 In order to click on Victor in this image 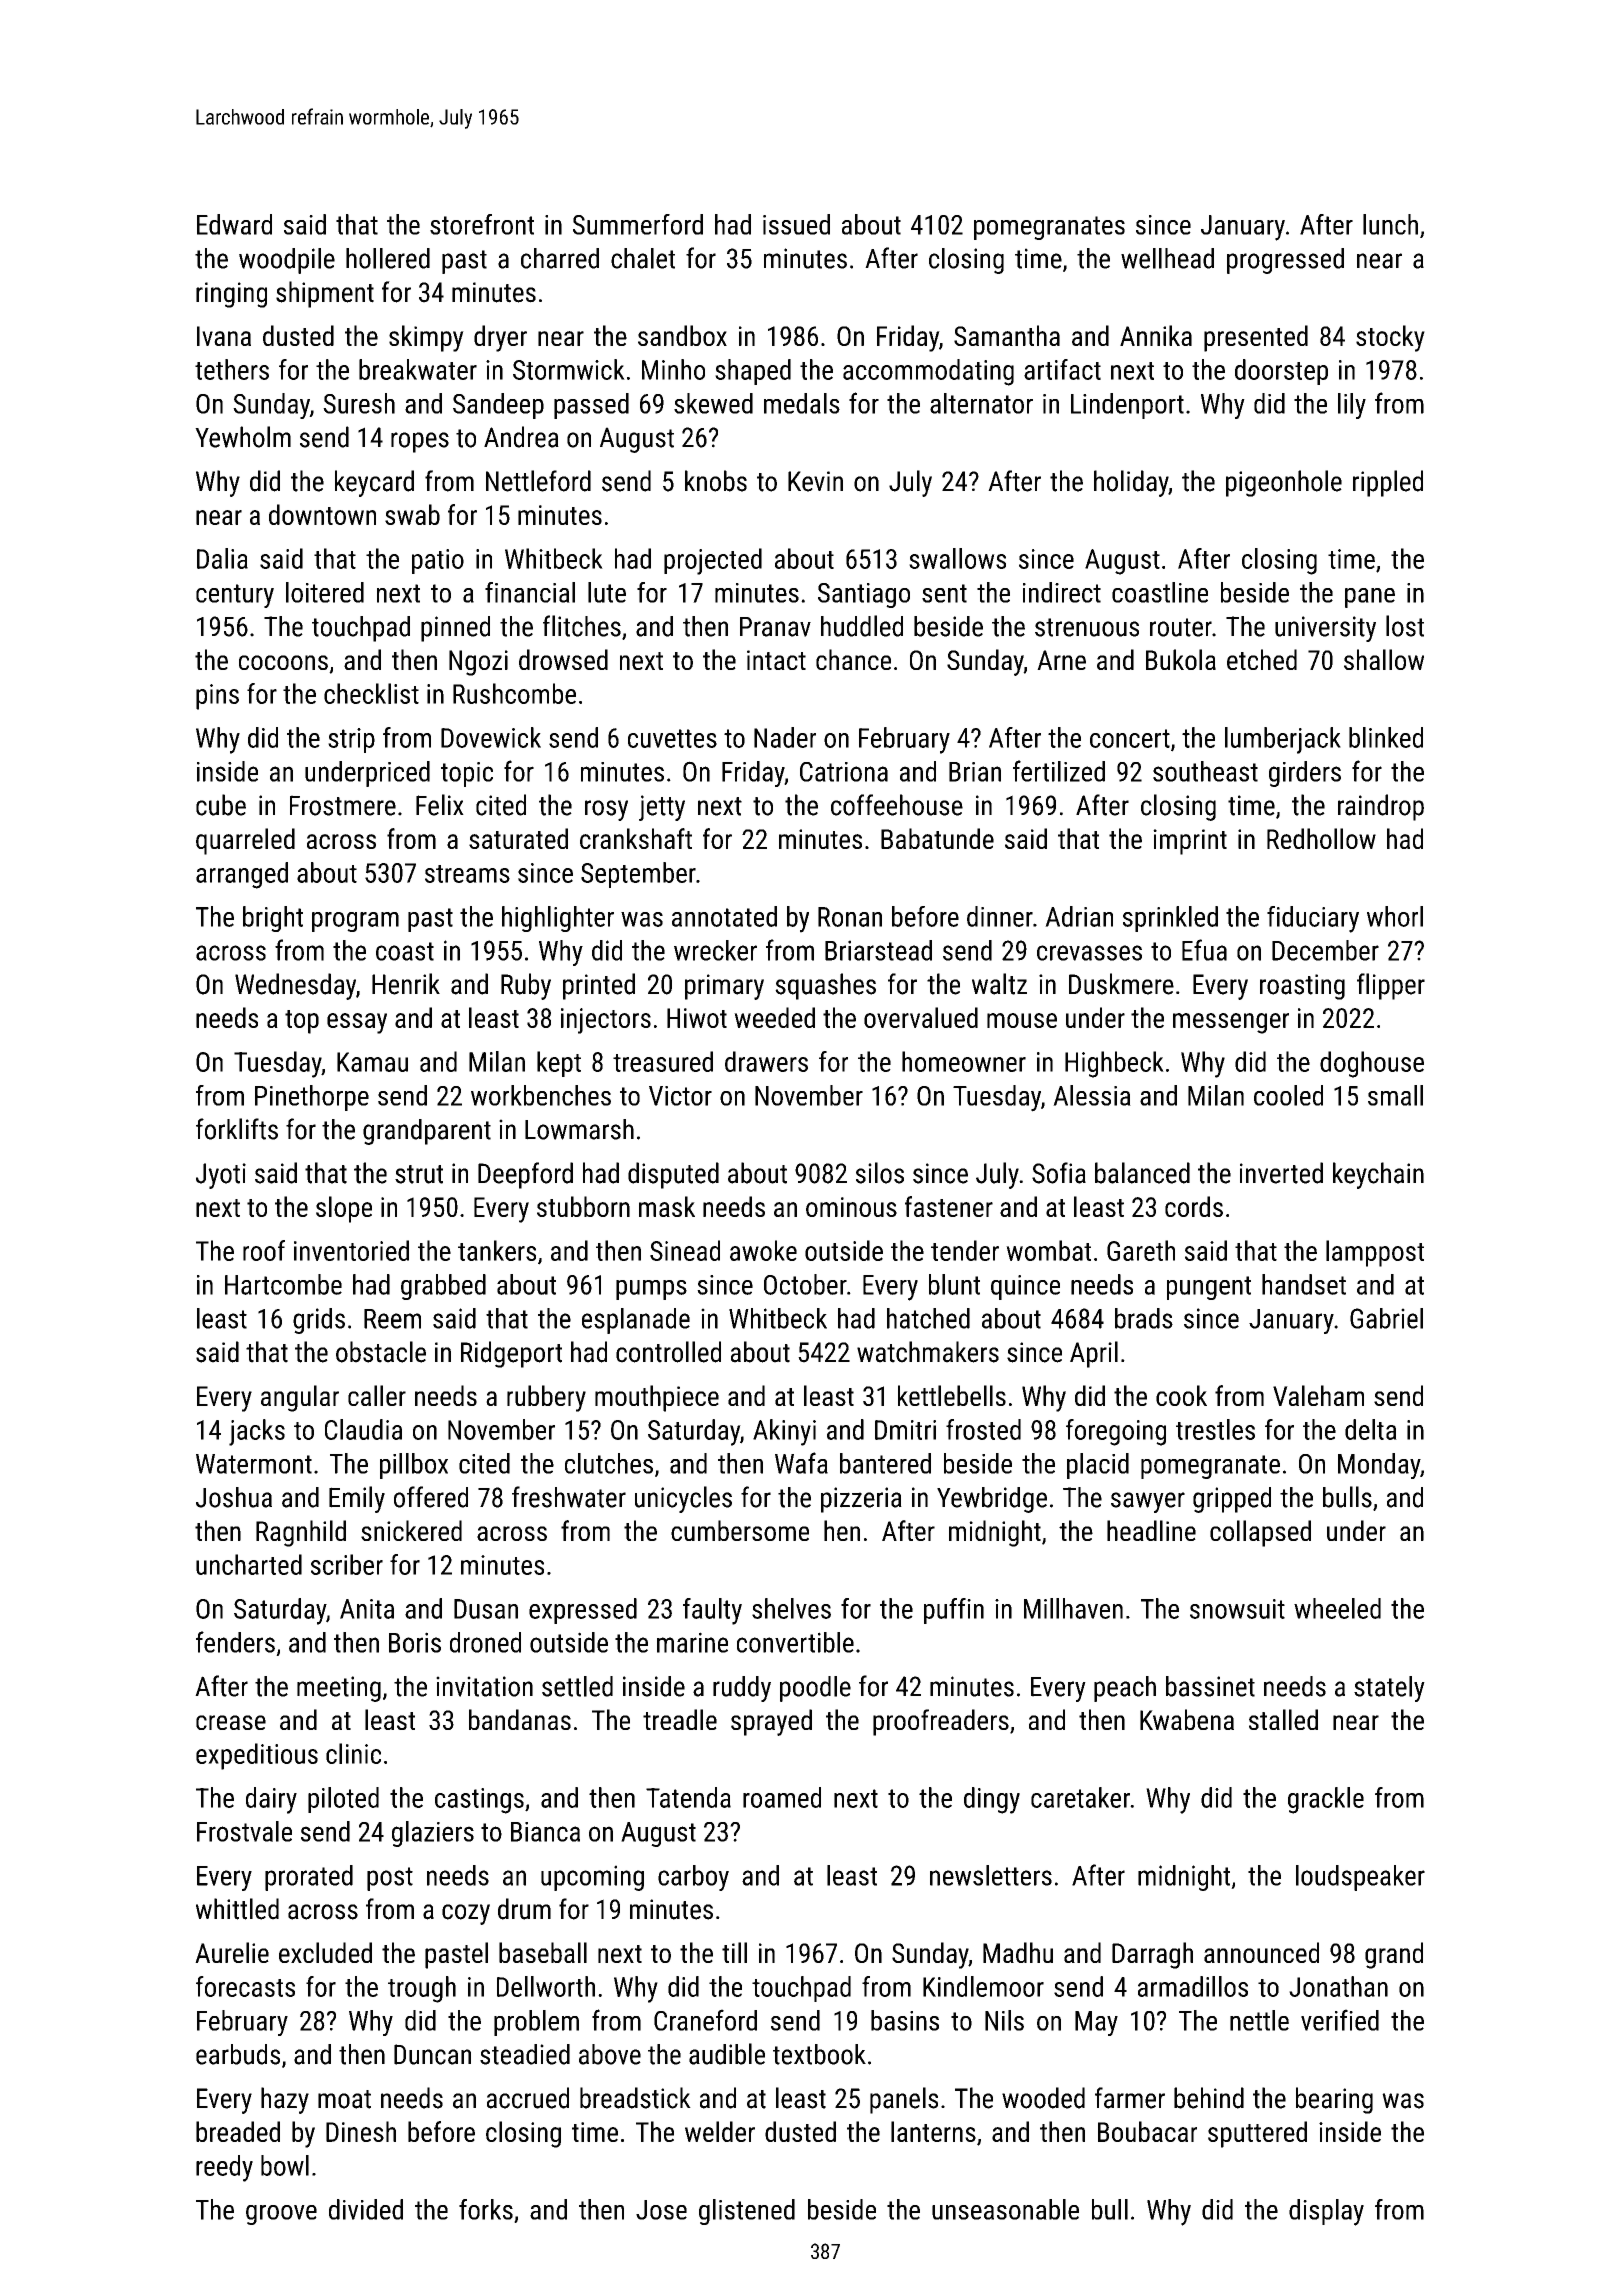, I will do `click(680, 1096)`.
